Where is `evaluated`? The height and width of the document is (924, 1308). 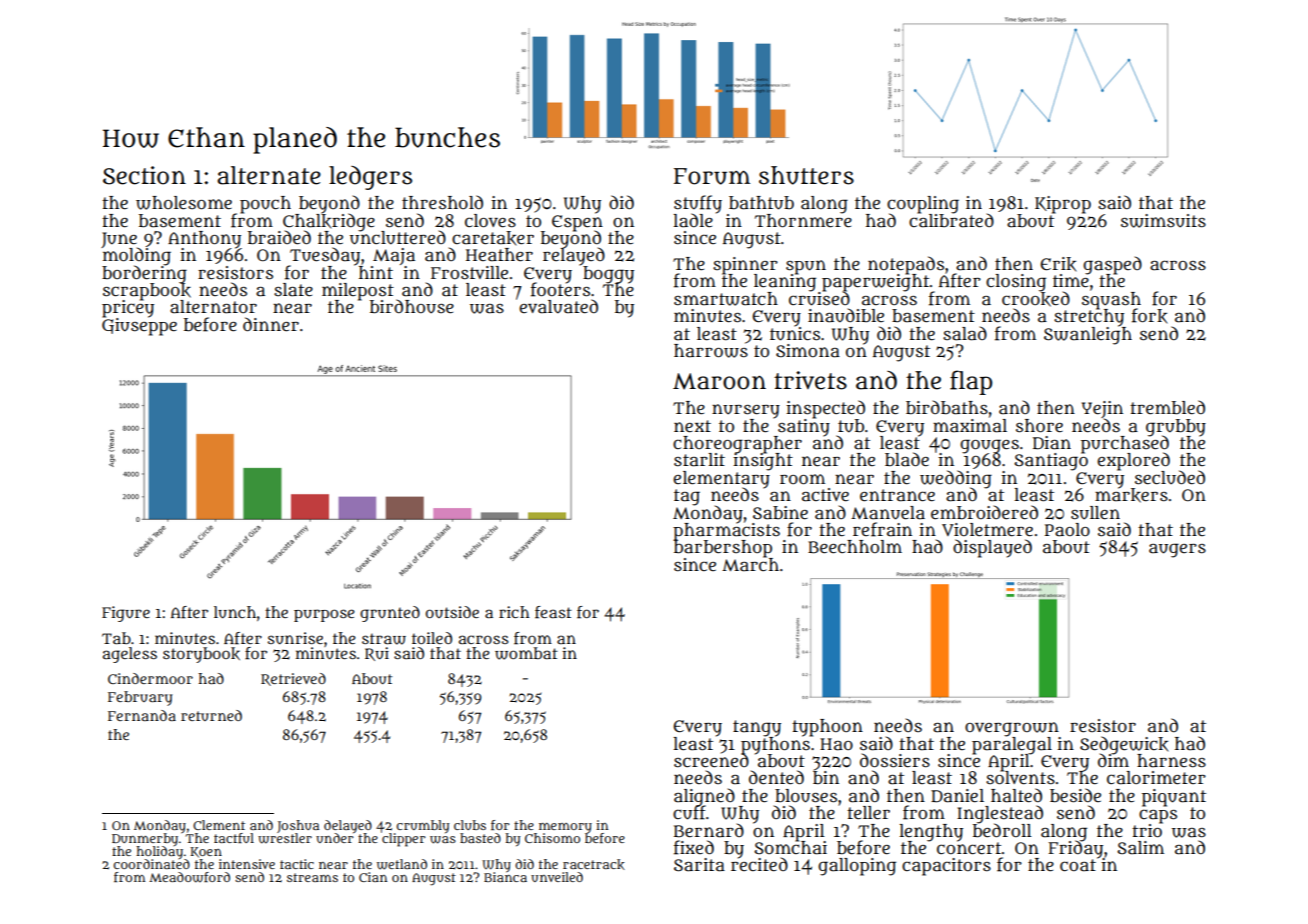 evaluated is located at coordinates (558, 307).
